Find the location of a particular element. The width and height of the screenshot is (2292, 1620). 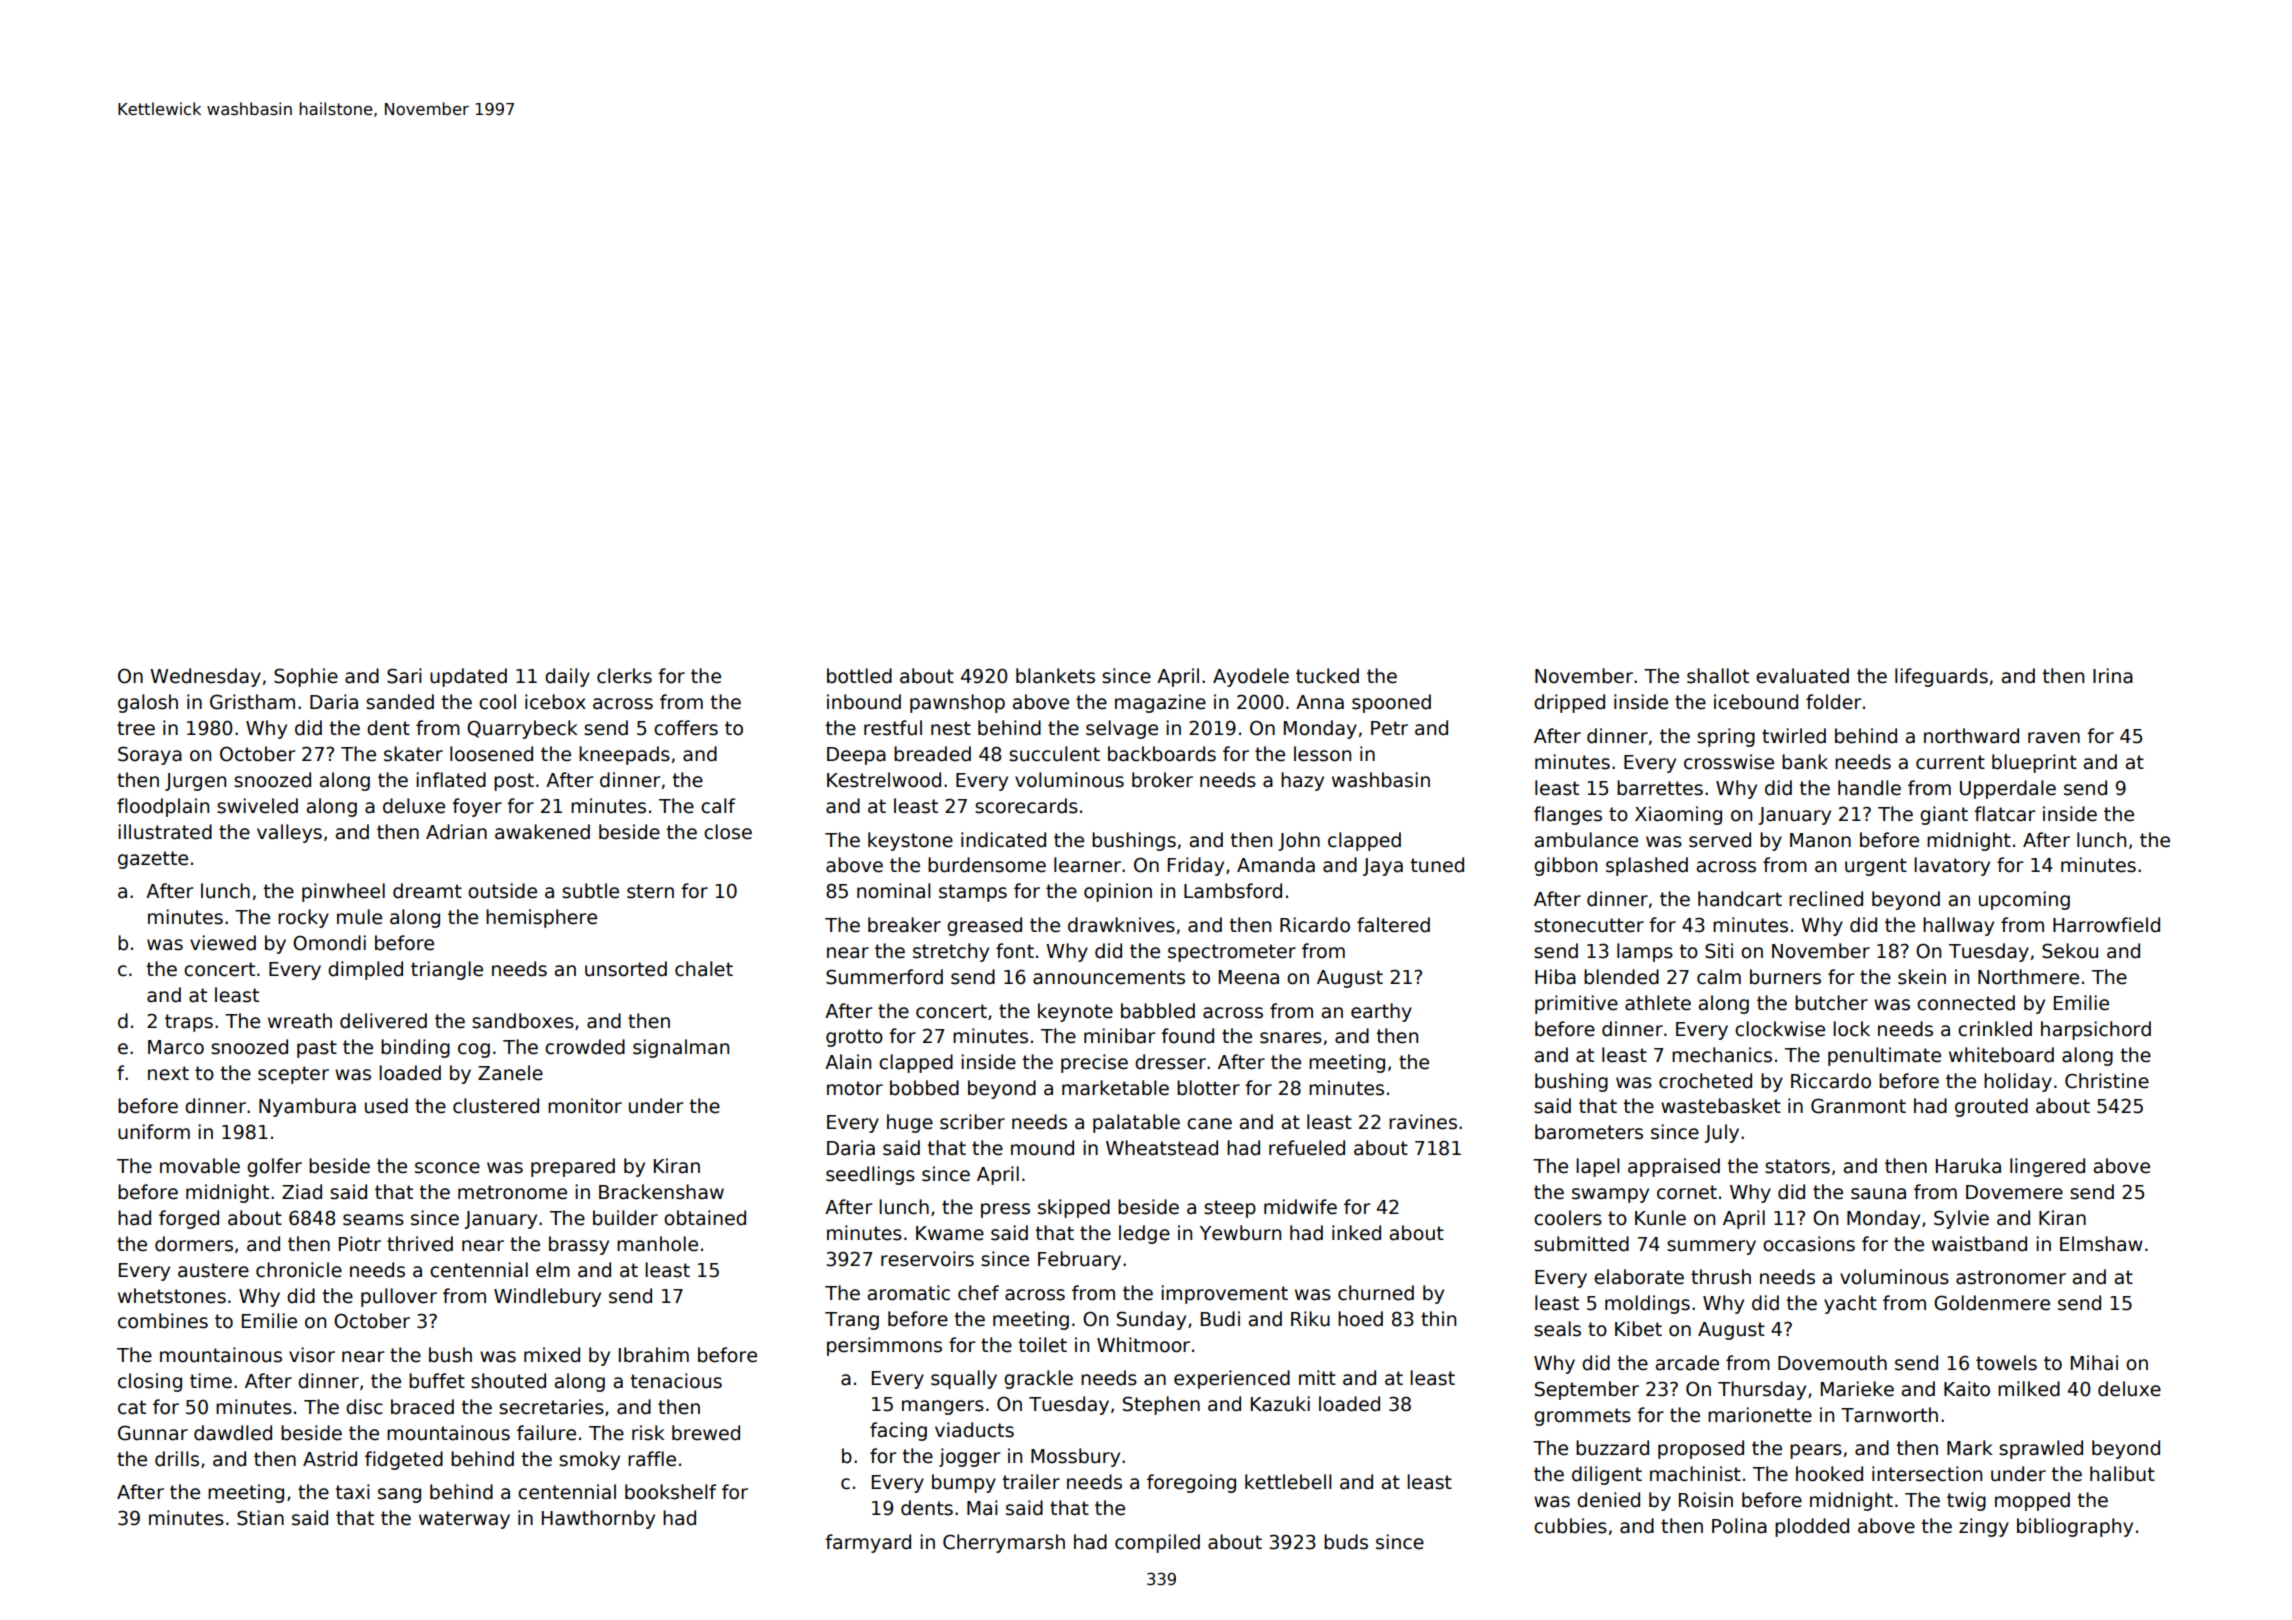

John is located at coordinates (1299, 841).
